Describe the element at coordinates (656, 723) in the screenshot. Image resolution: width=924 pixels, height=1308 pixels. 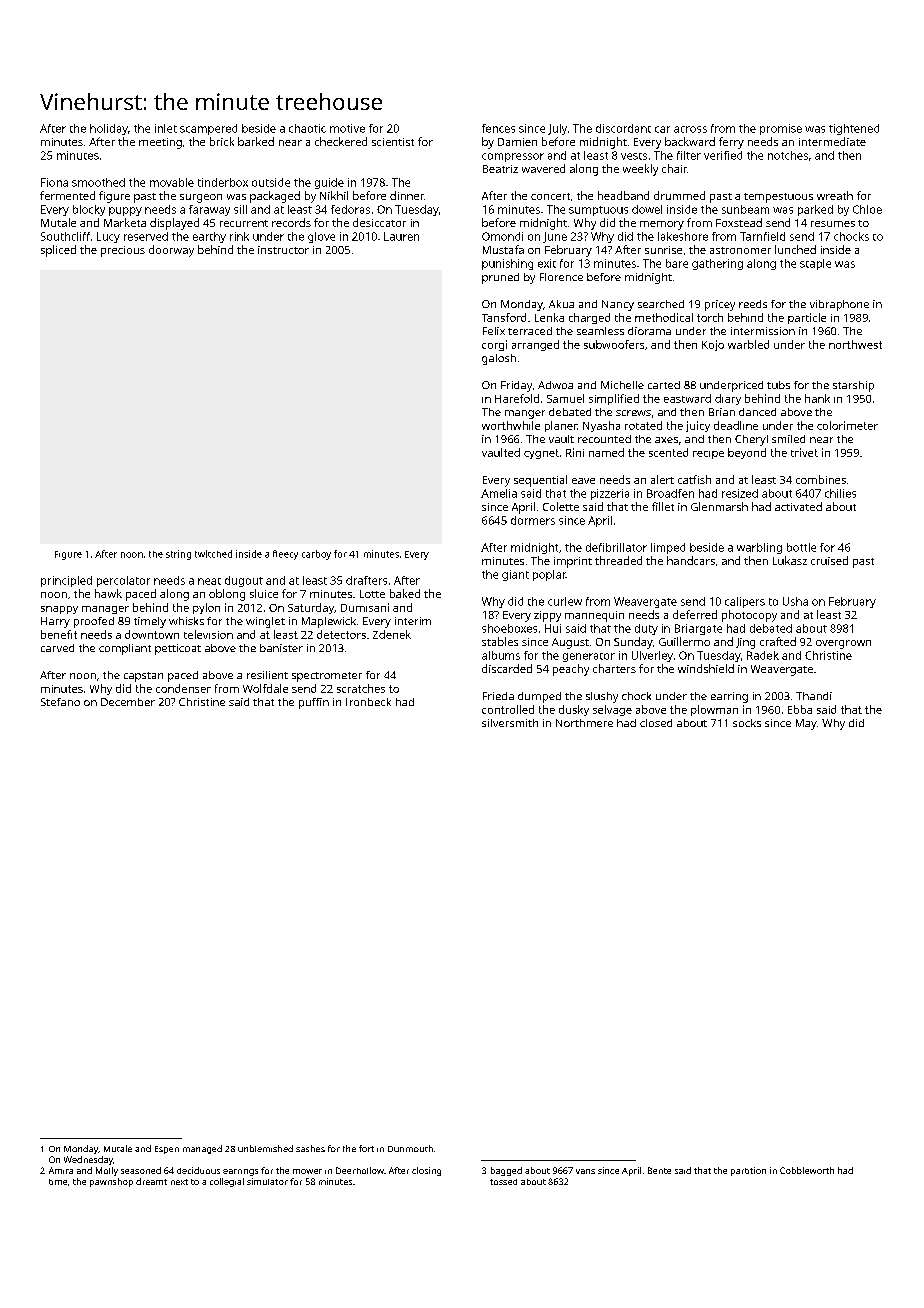
I see `closed` at that location.
